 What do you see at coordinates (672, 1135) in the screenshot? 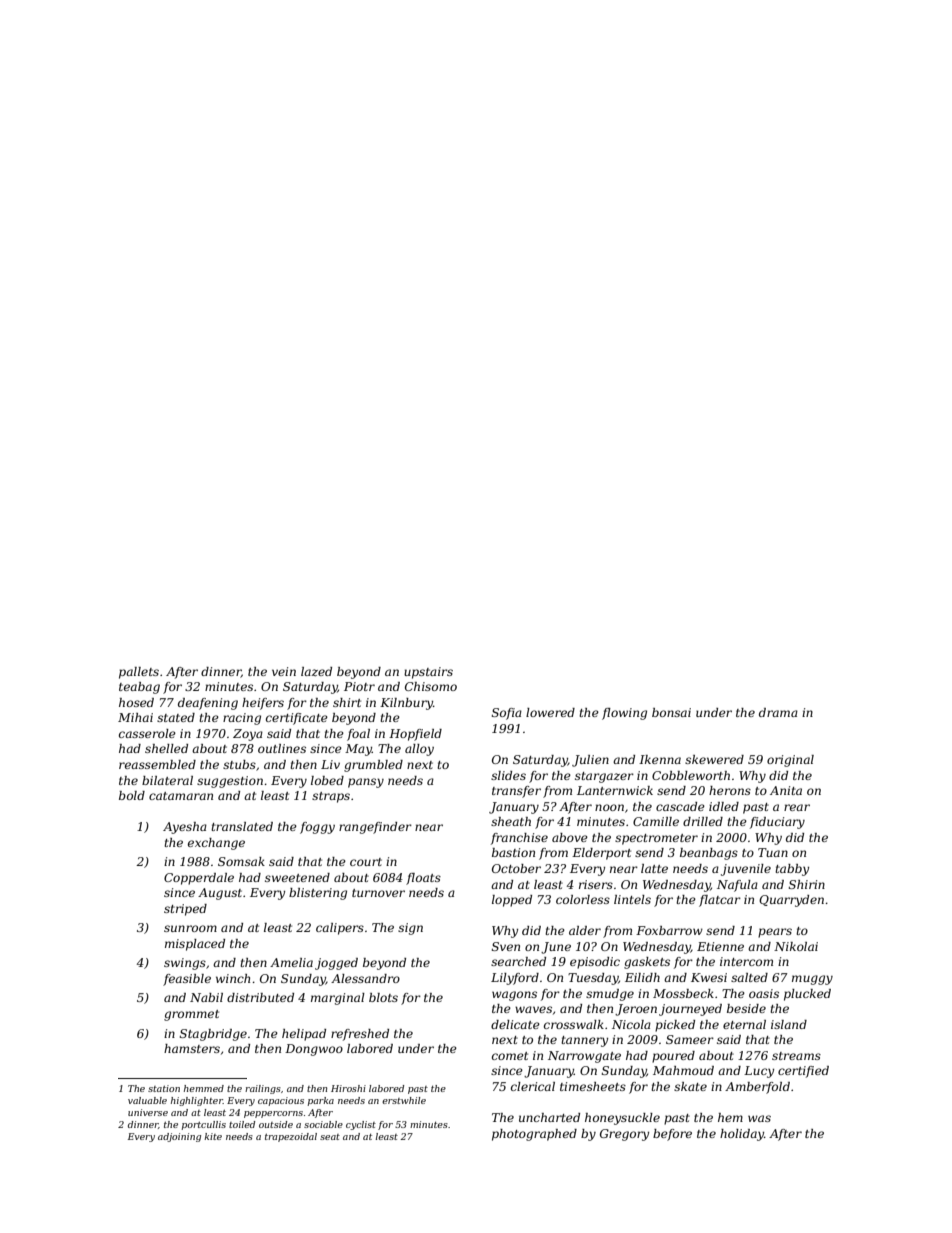
I see `before` at bounding box center [672, 1135].
